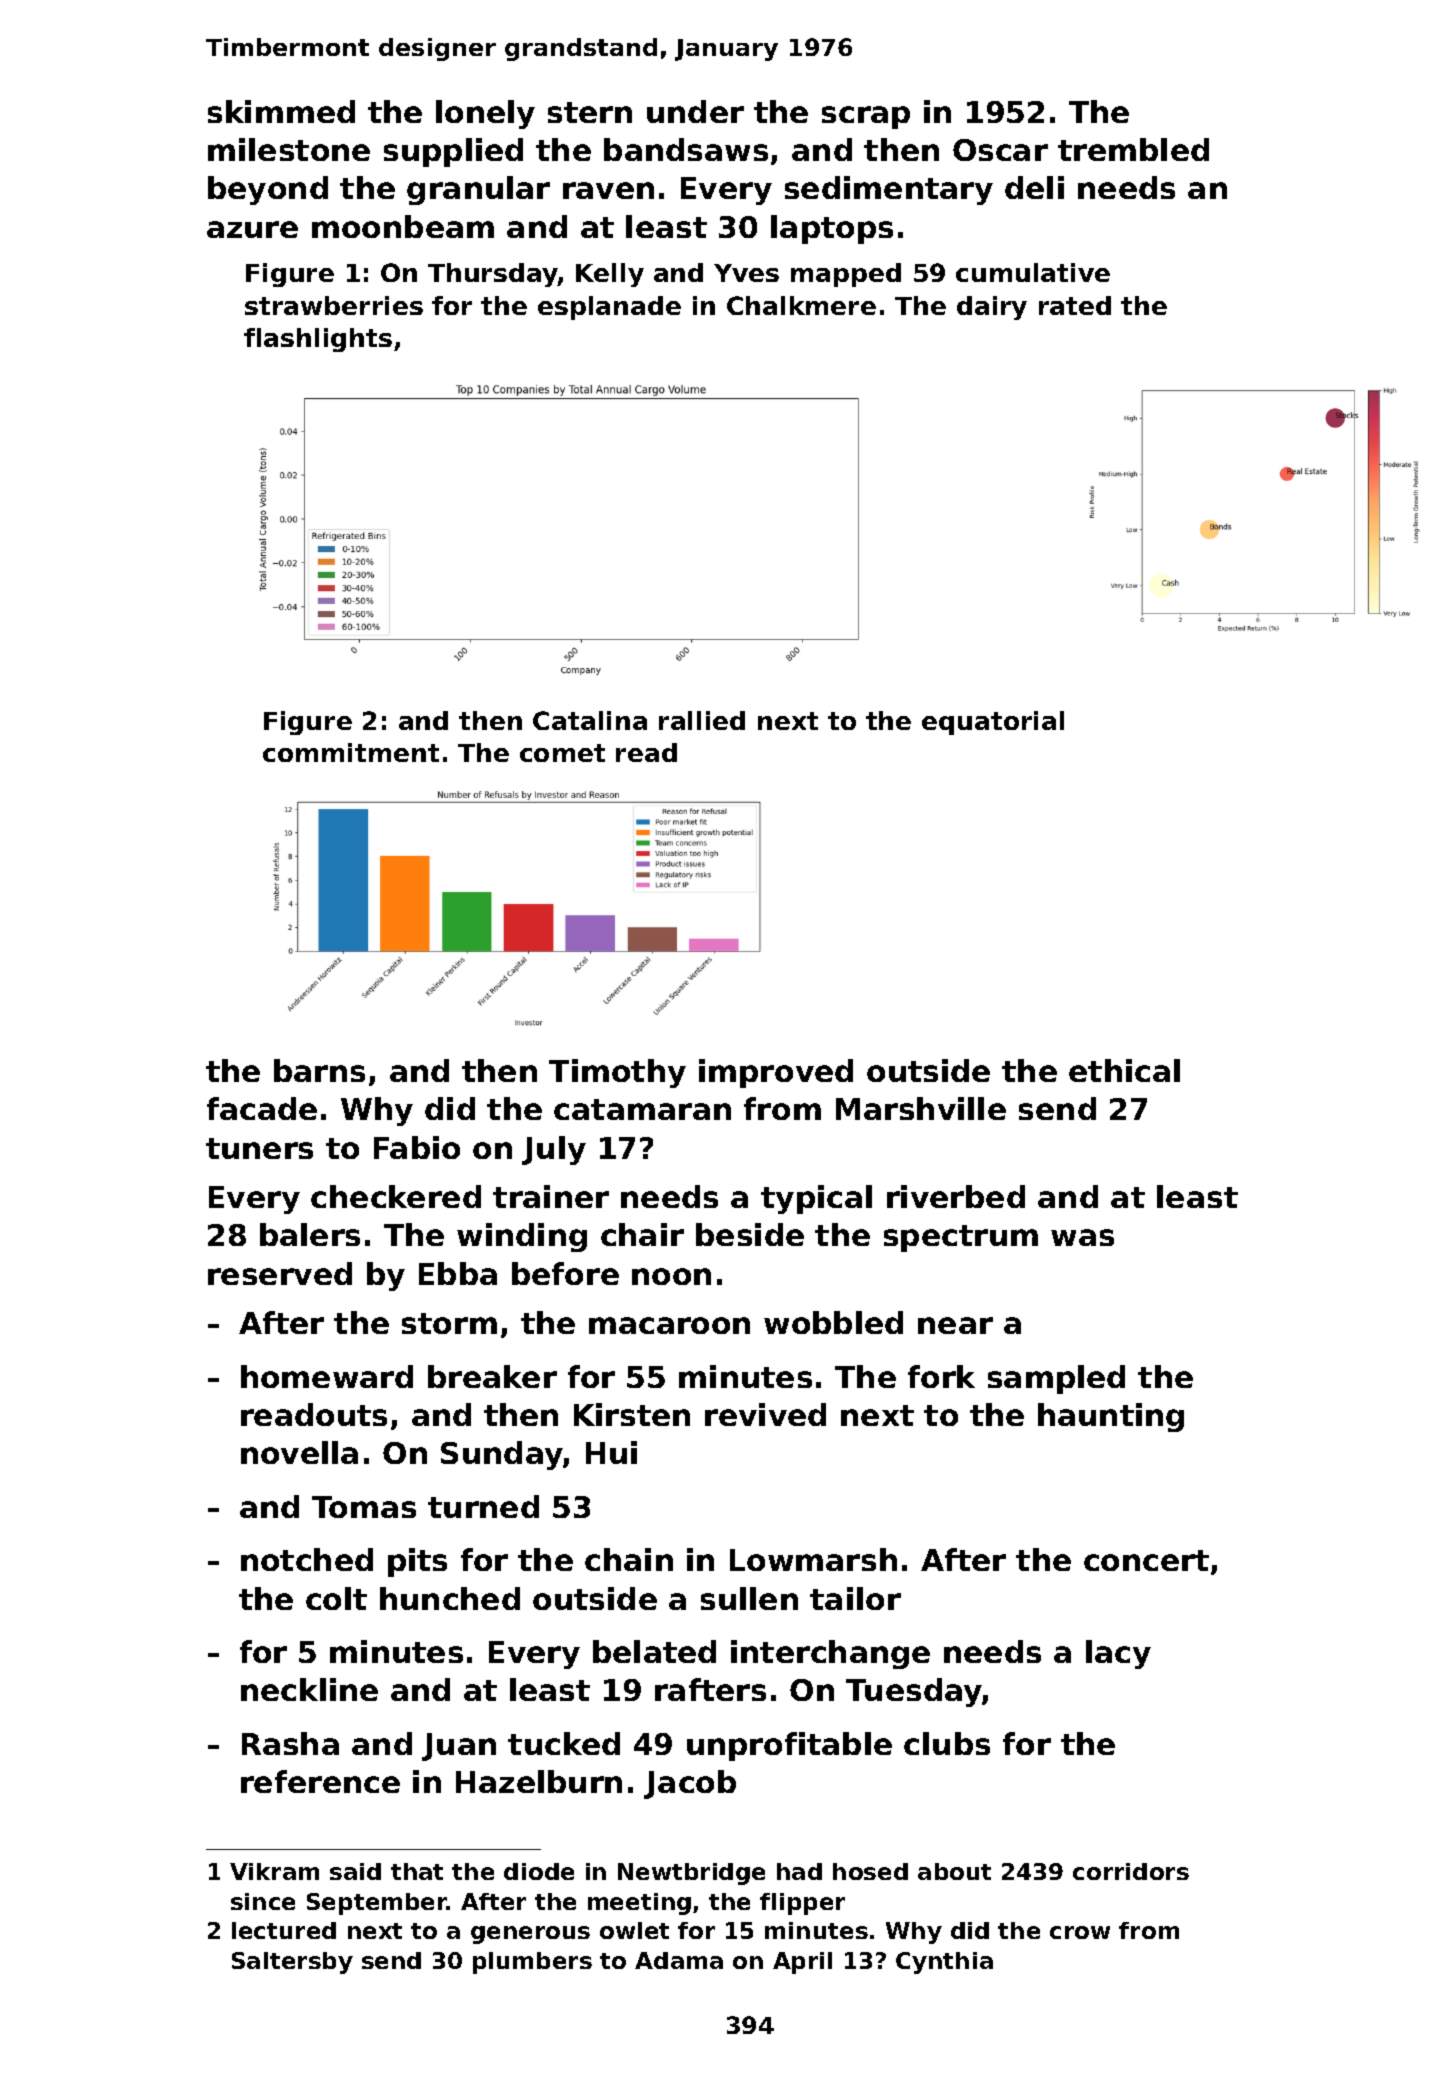 The image size is (1450, 2100). I want to click on crow, so click(1080, 1932).
